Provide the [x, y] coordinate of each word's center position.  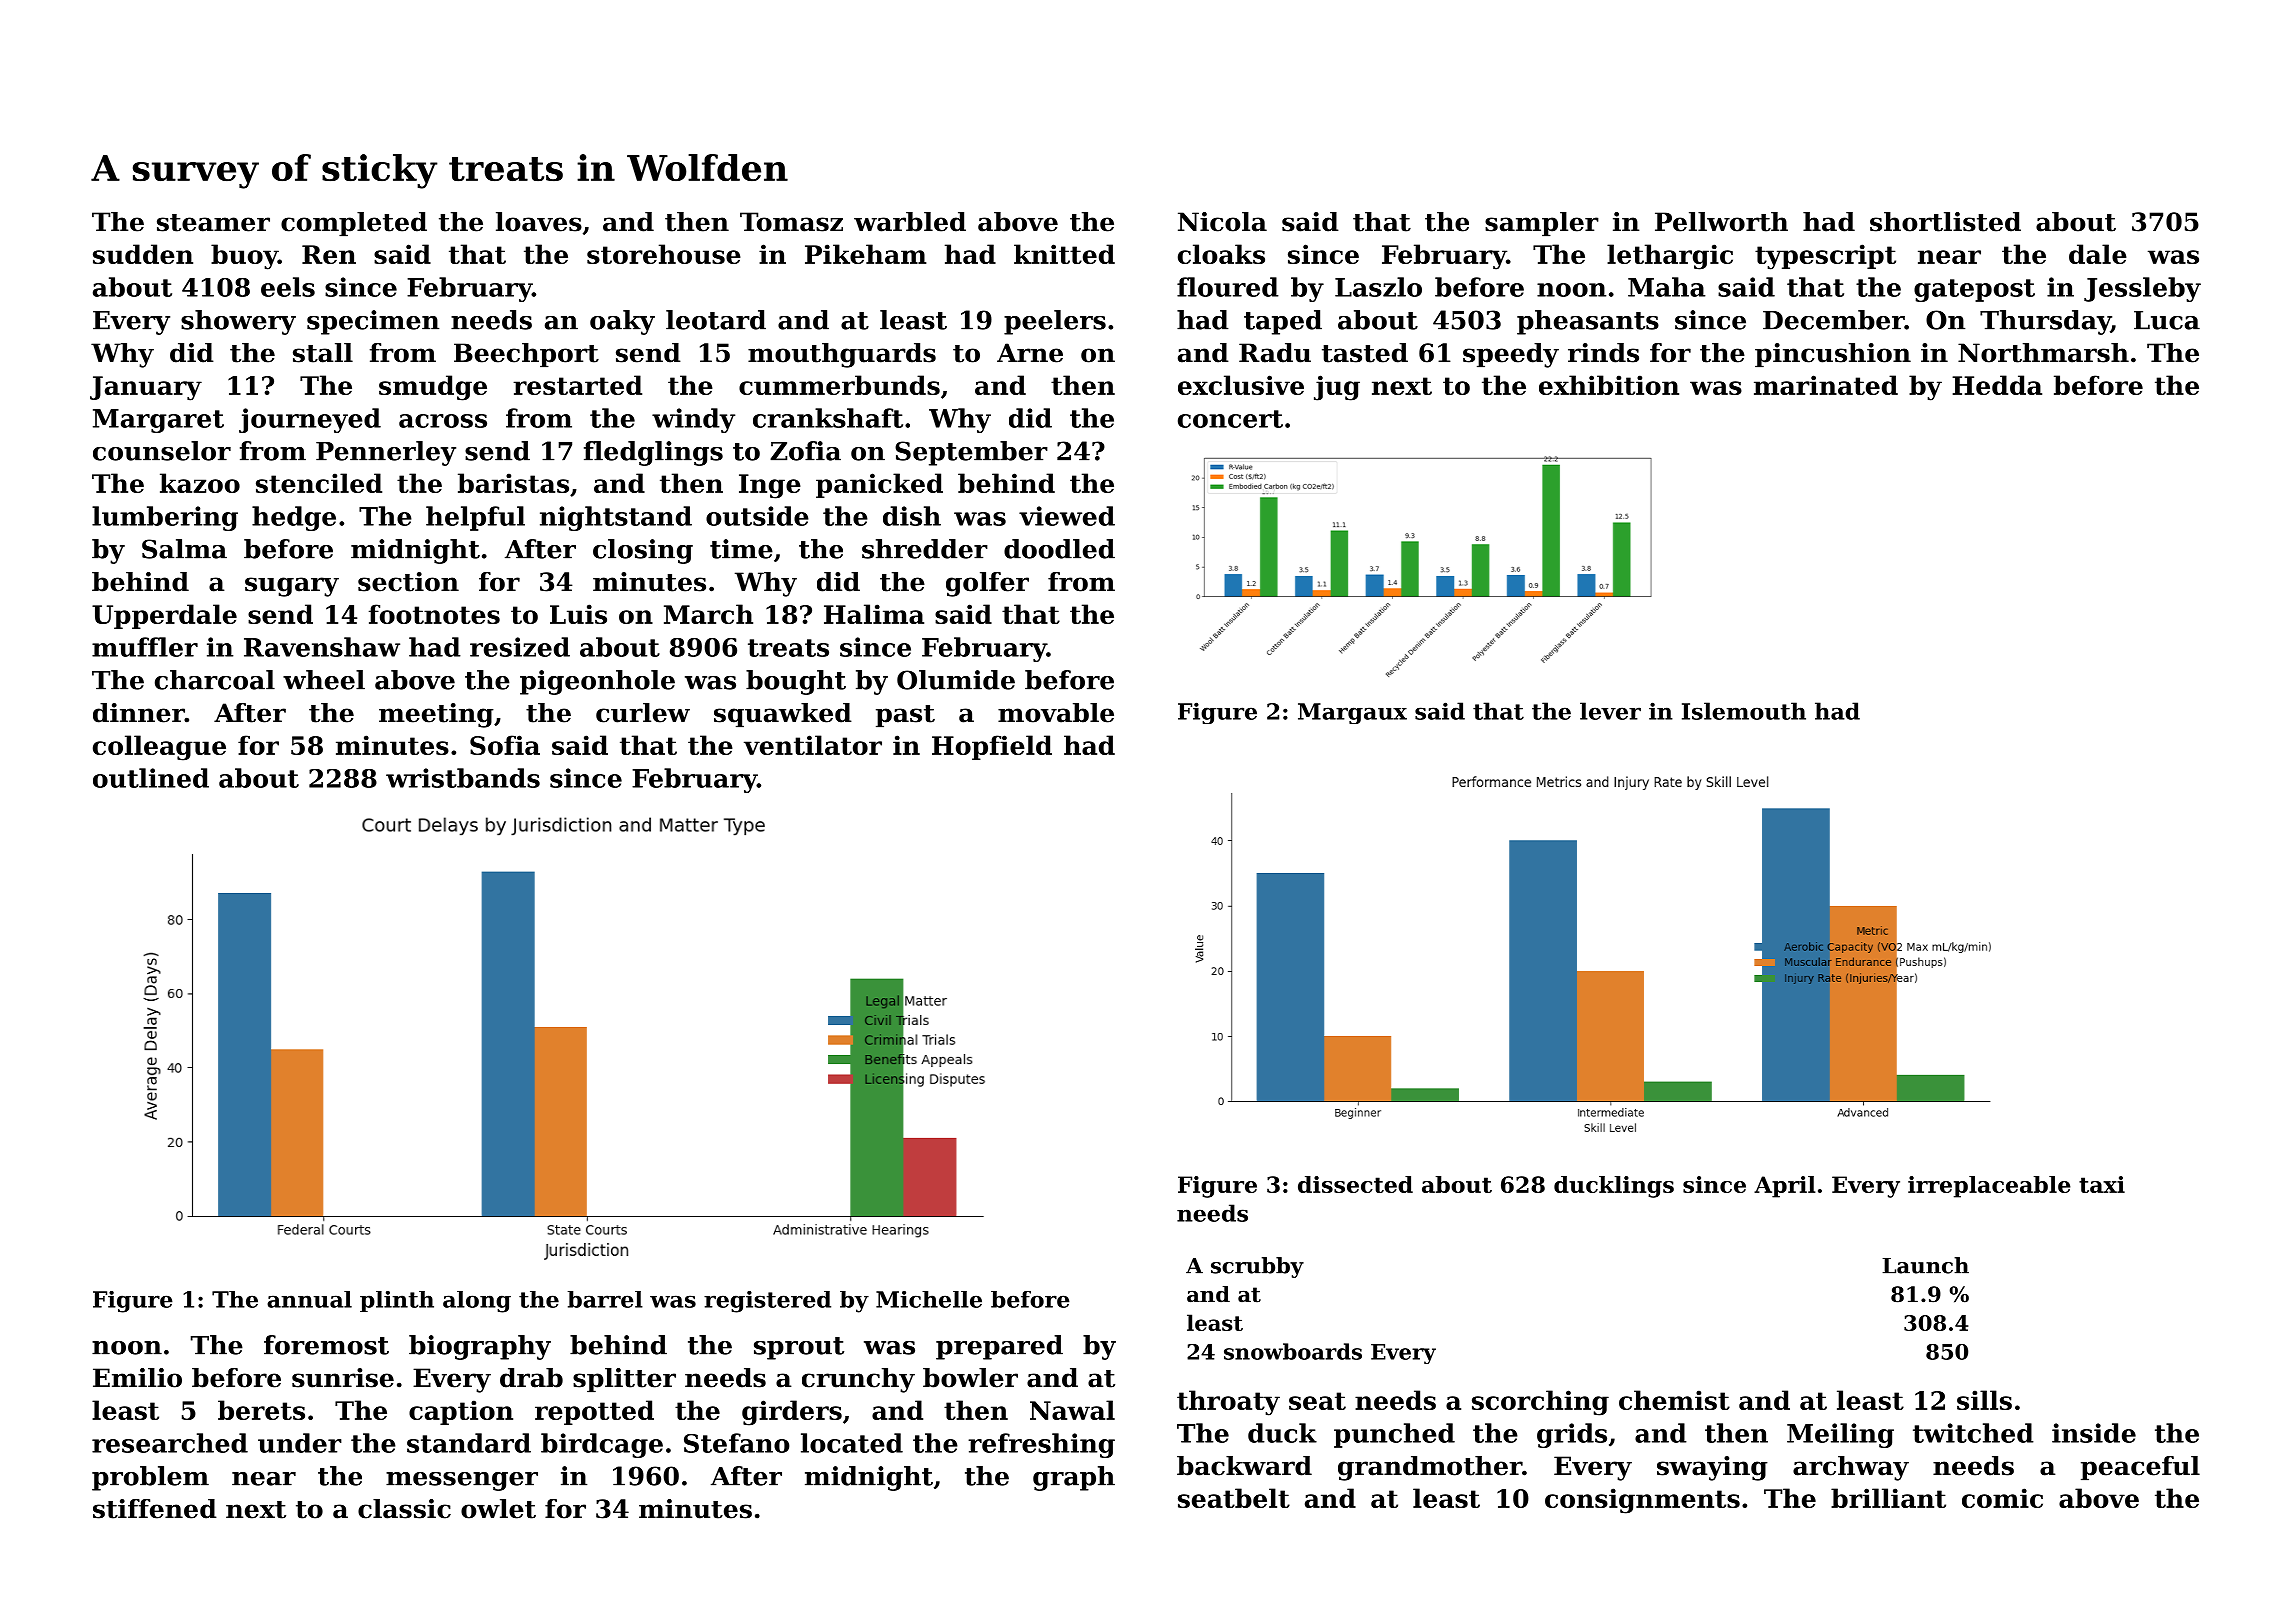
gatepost [1974, 290]
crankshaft [828, 418]
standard [469, 1443]
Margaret [158, 421]
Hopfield [992, 747]
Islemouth [1744, 711]
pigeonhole [597, 682]
